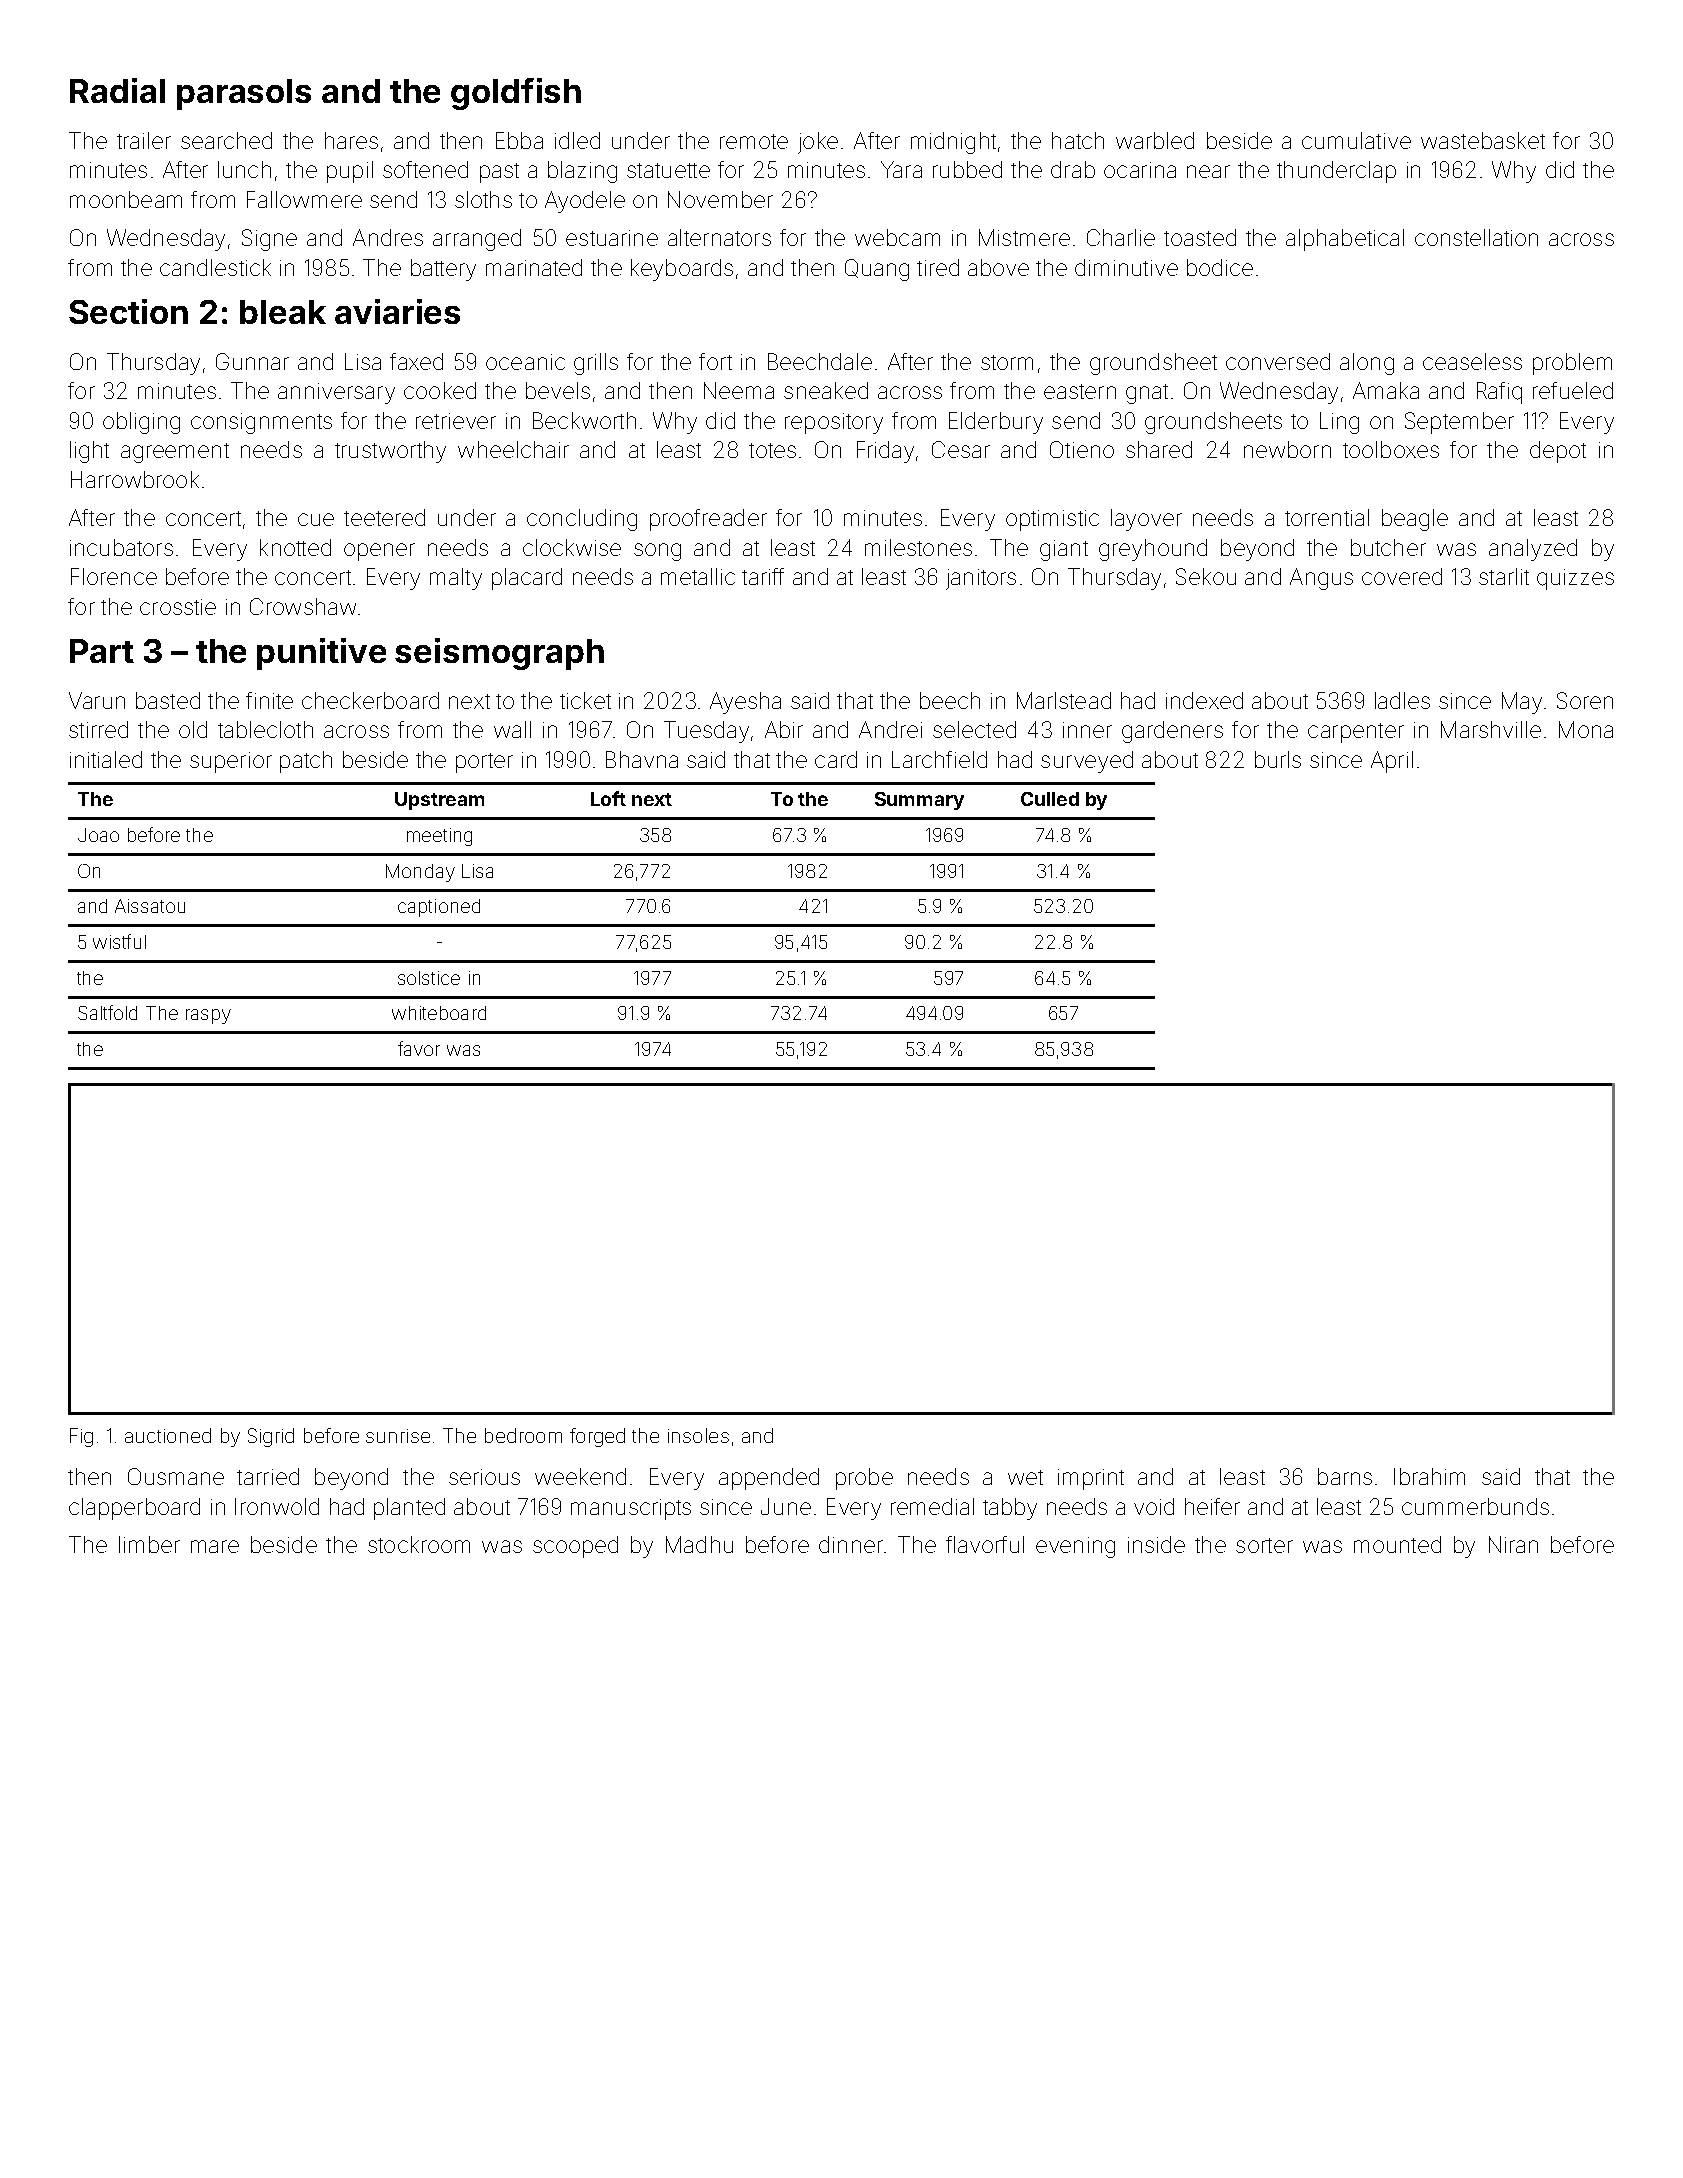 Image resolution: width=1683 pixels, height=2178 pixels. Describe the element at coordinates (1155, 140) in the image. I see `warbled` at that location.
